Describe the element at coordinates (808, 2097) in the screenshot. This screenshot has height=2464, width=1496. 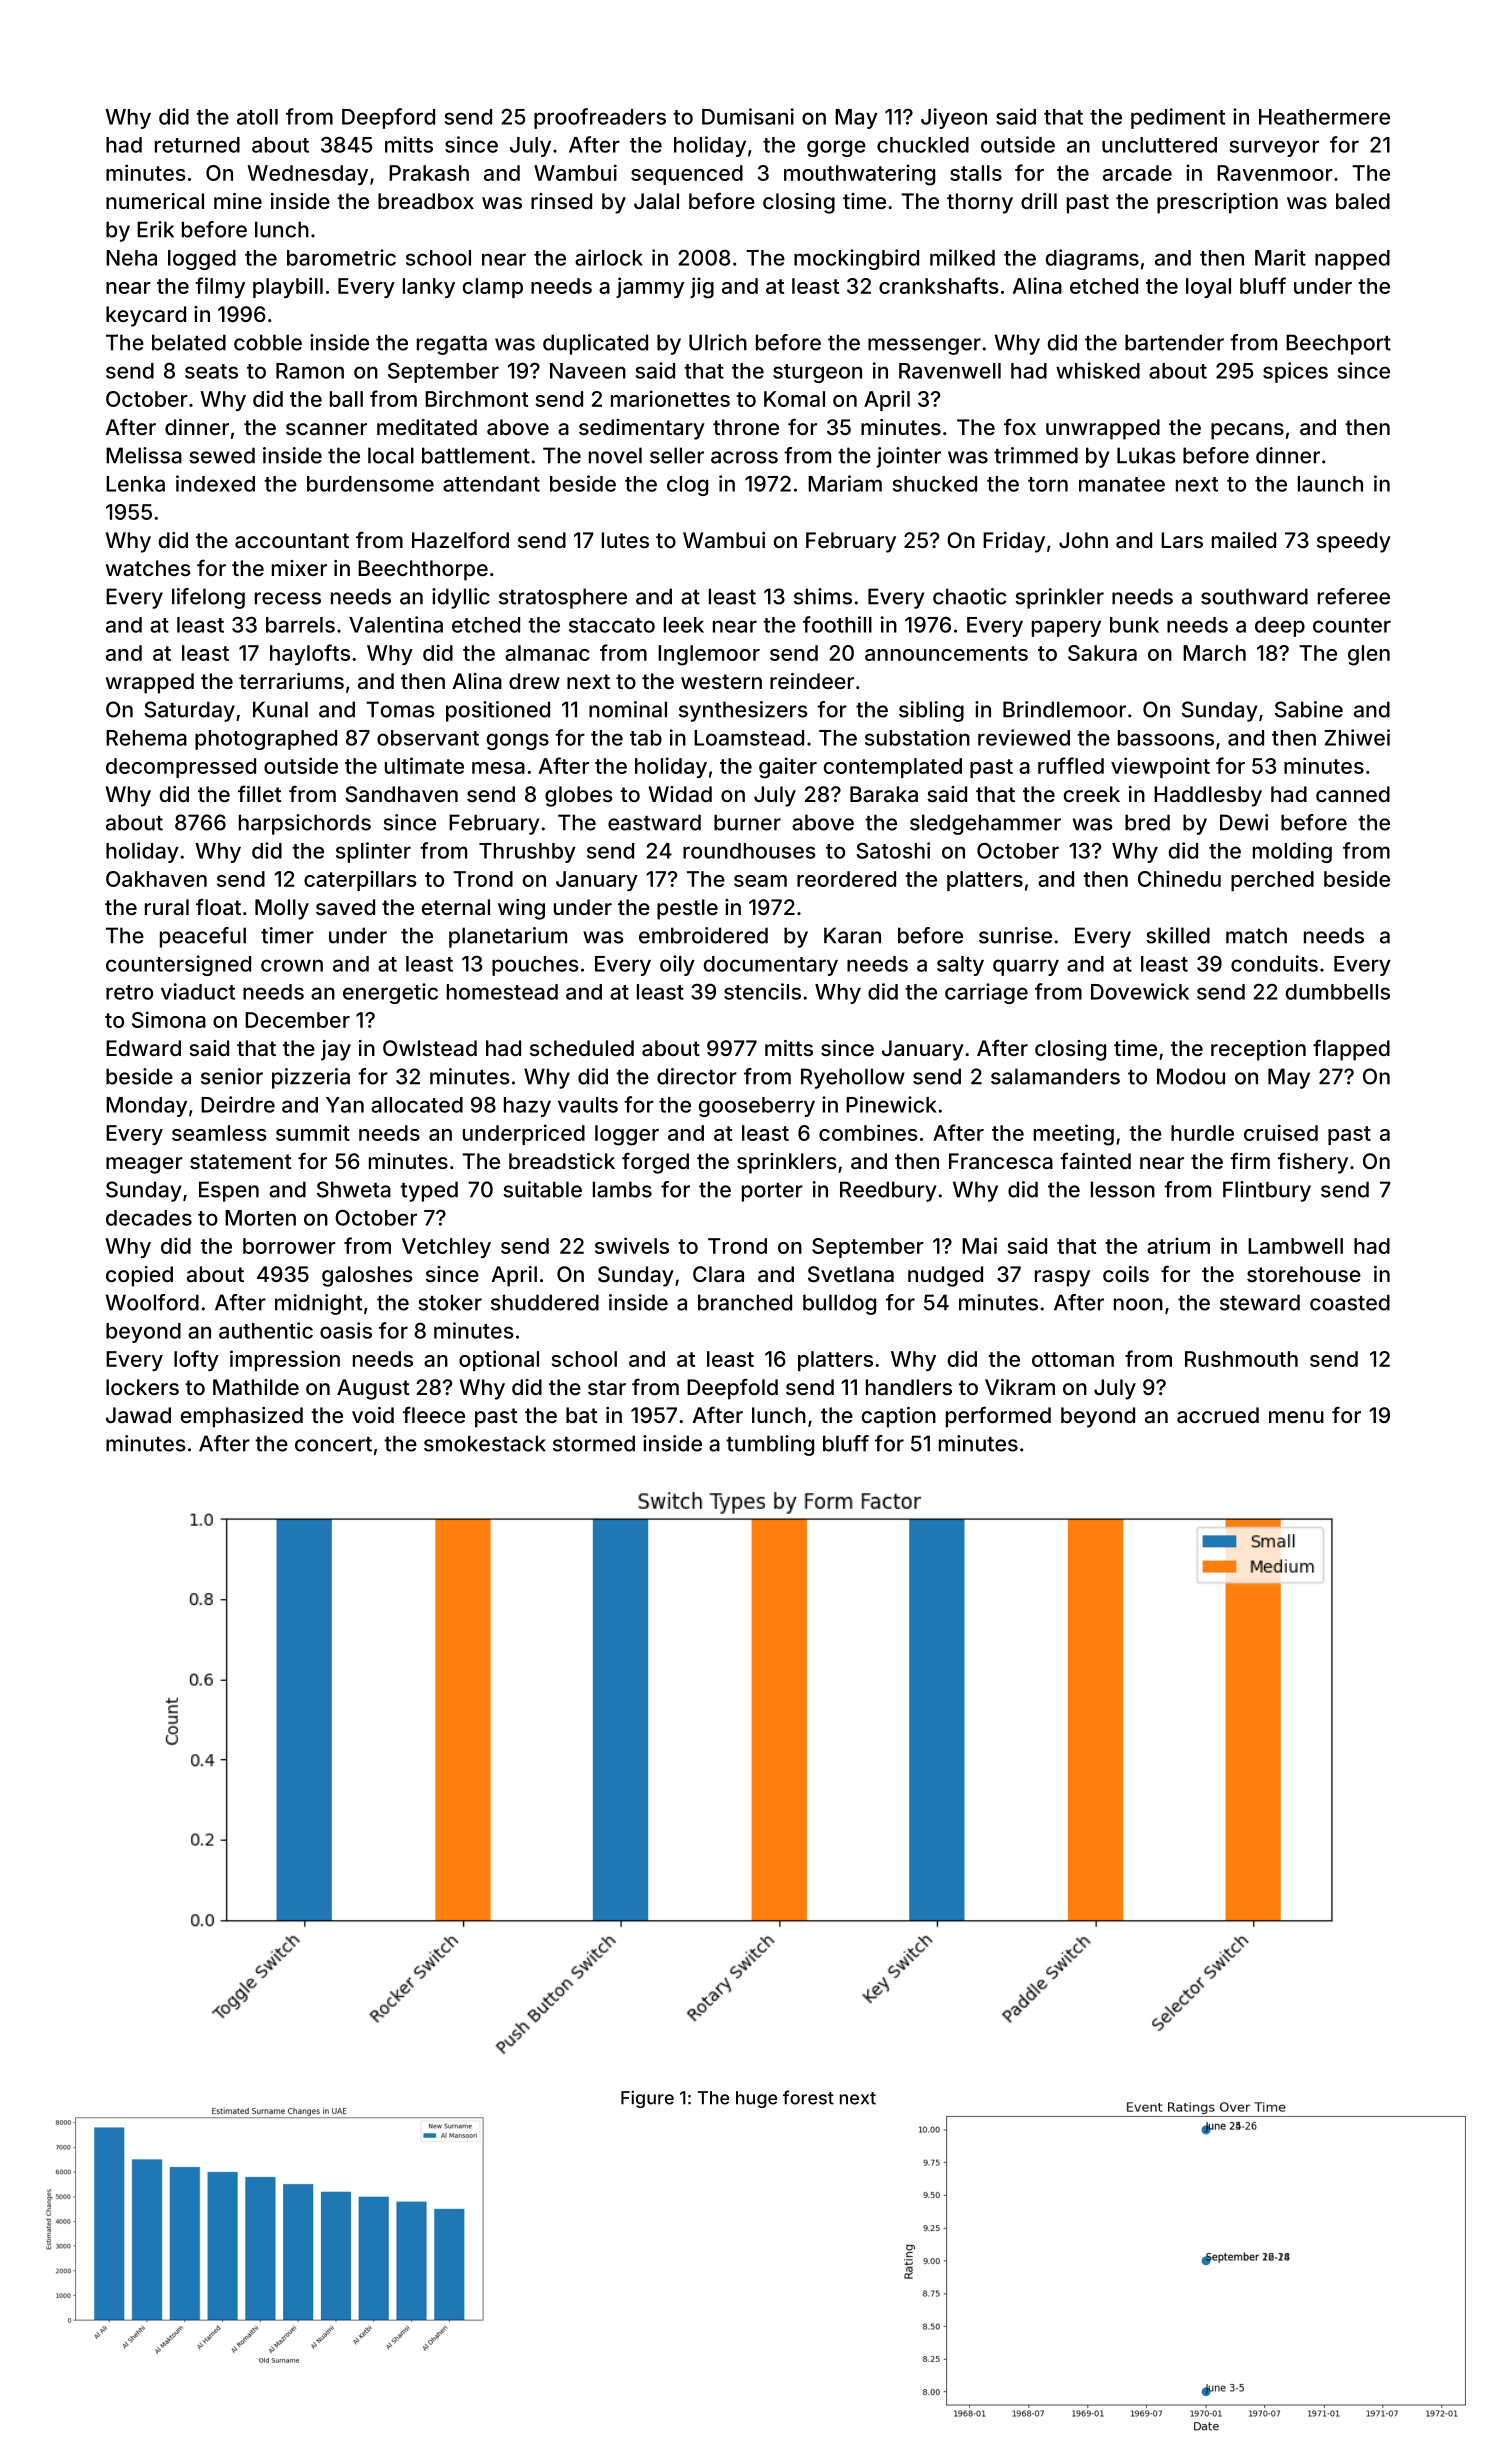
I see `forest` at that location.
